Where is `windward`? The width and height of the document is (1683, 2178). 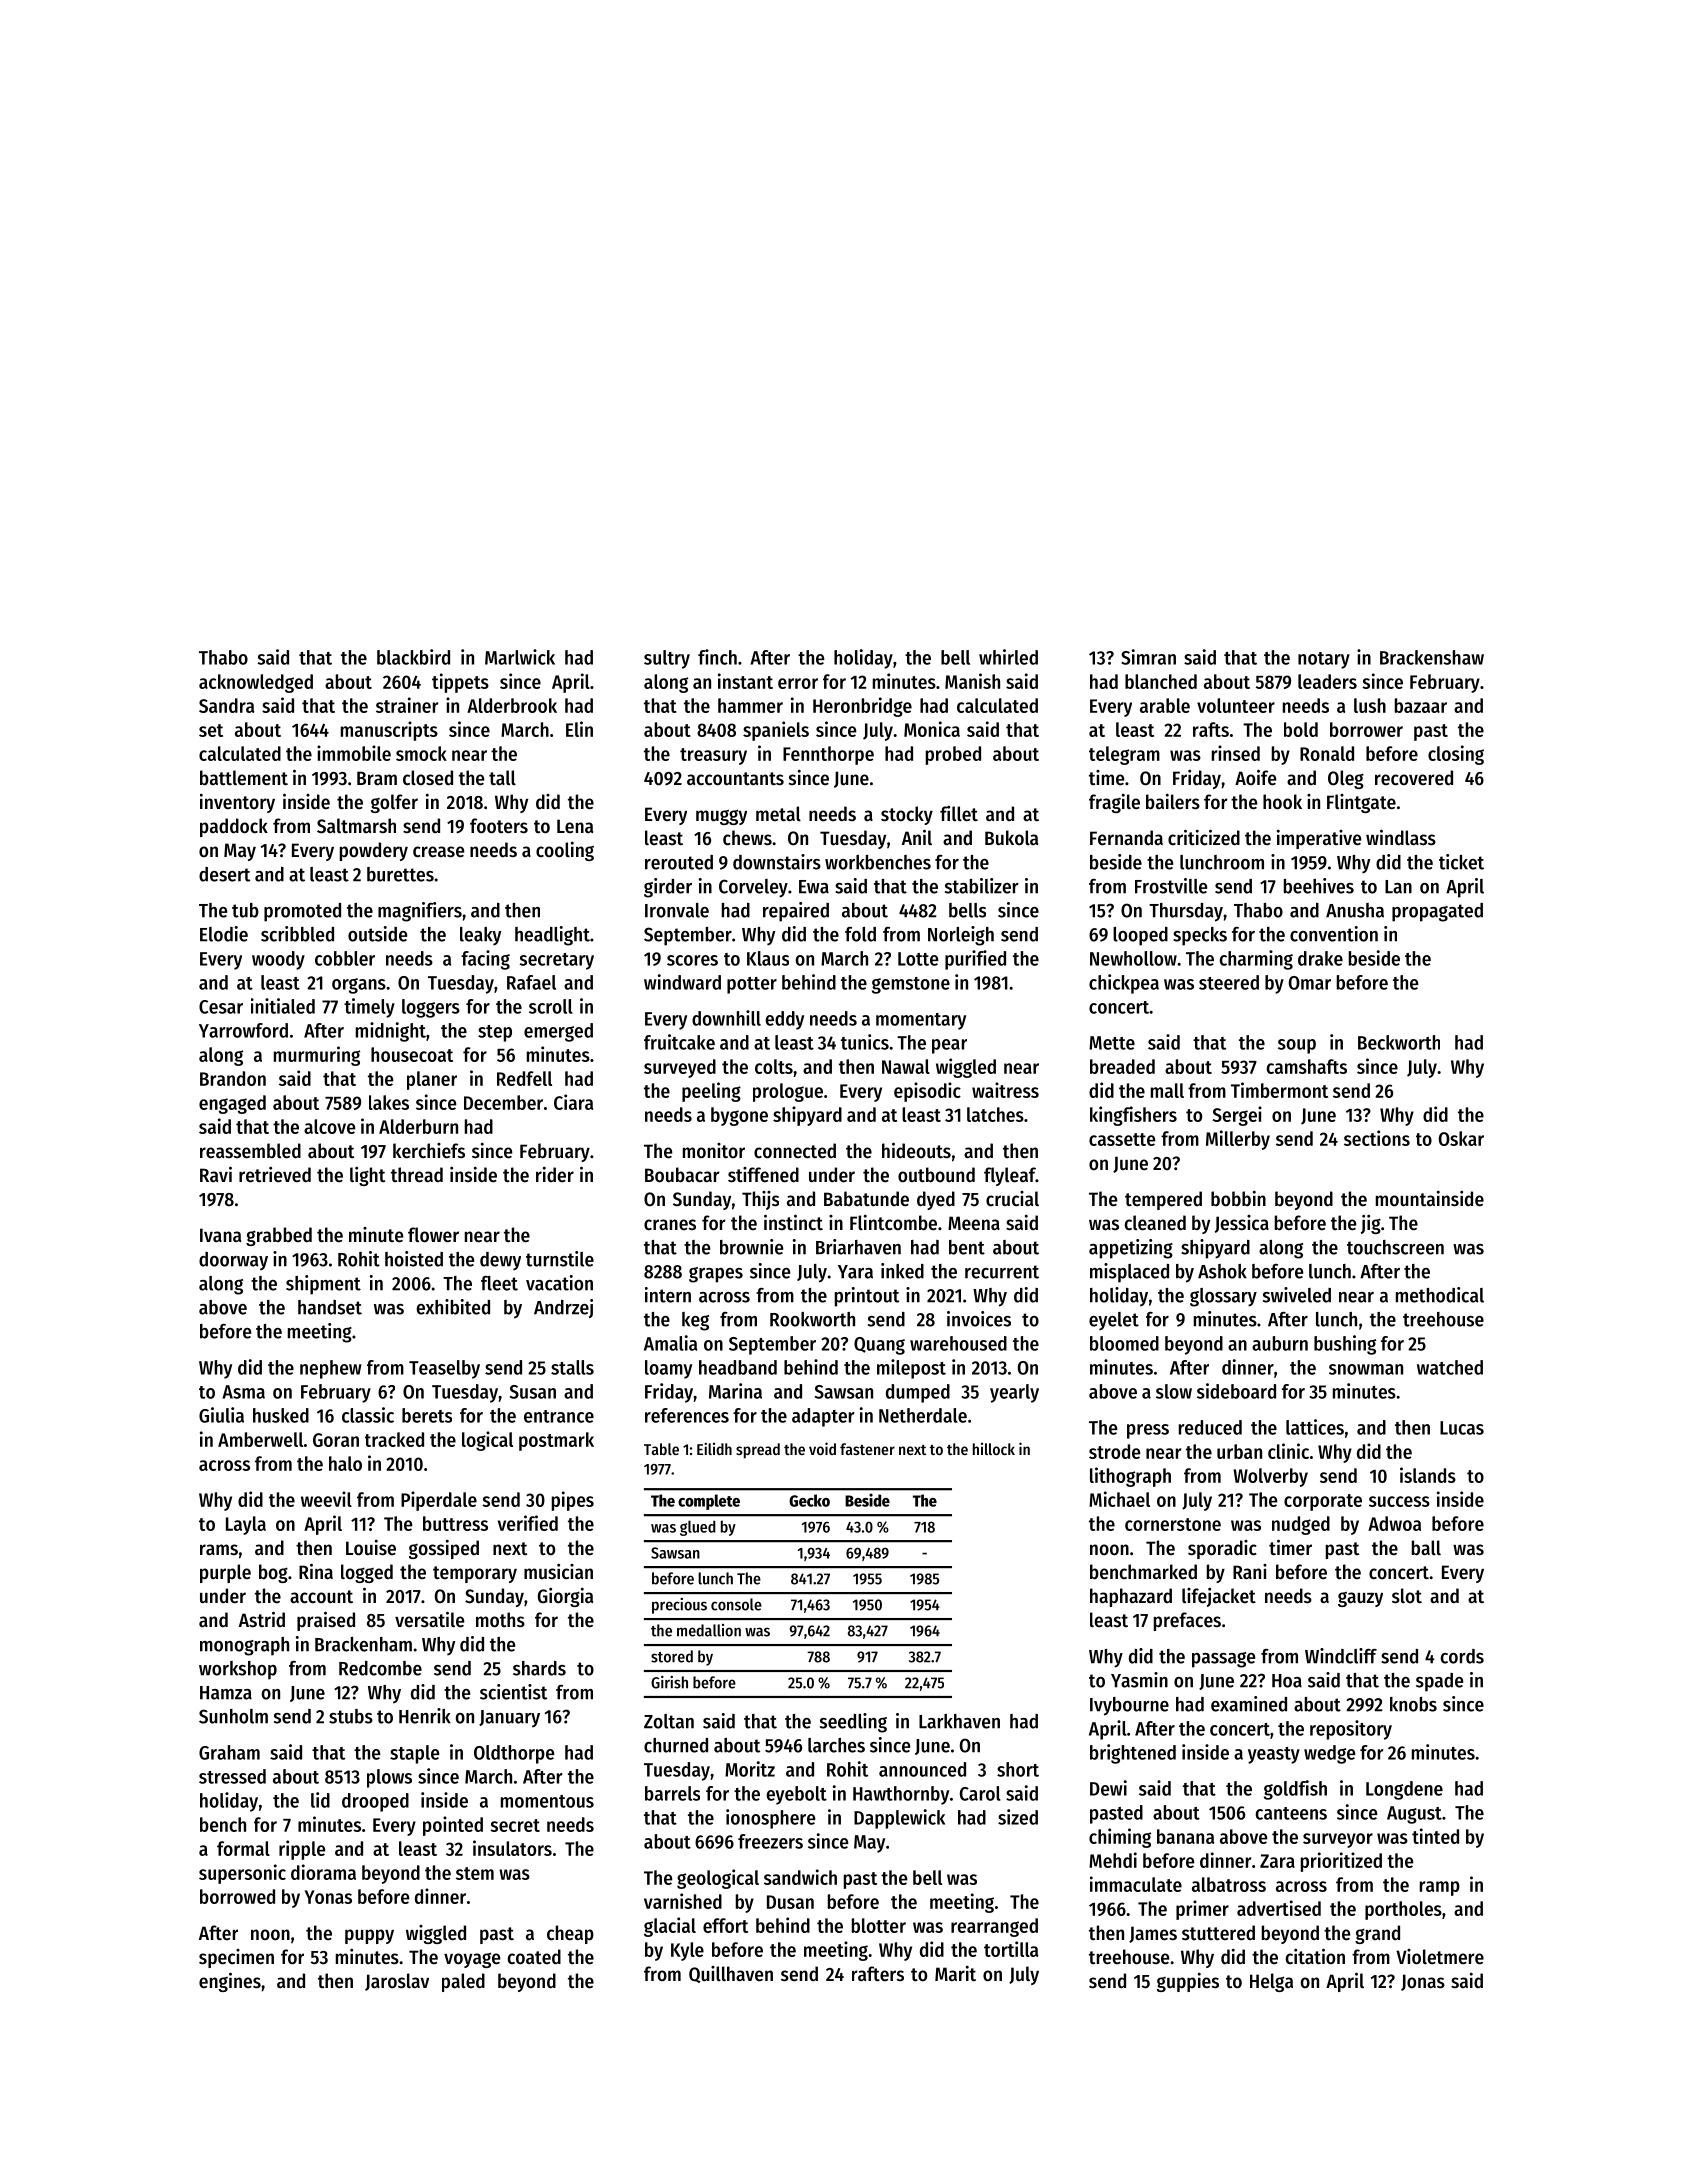
windward is located at coordinates (682, 982).
